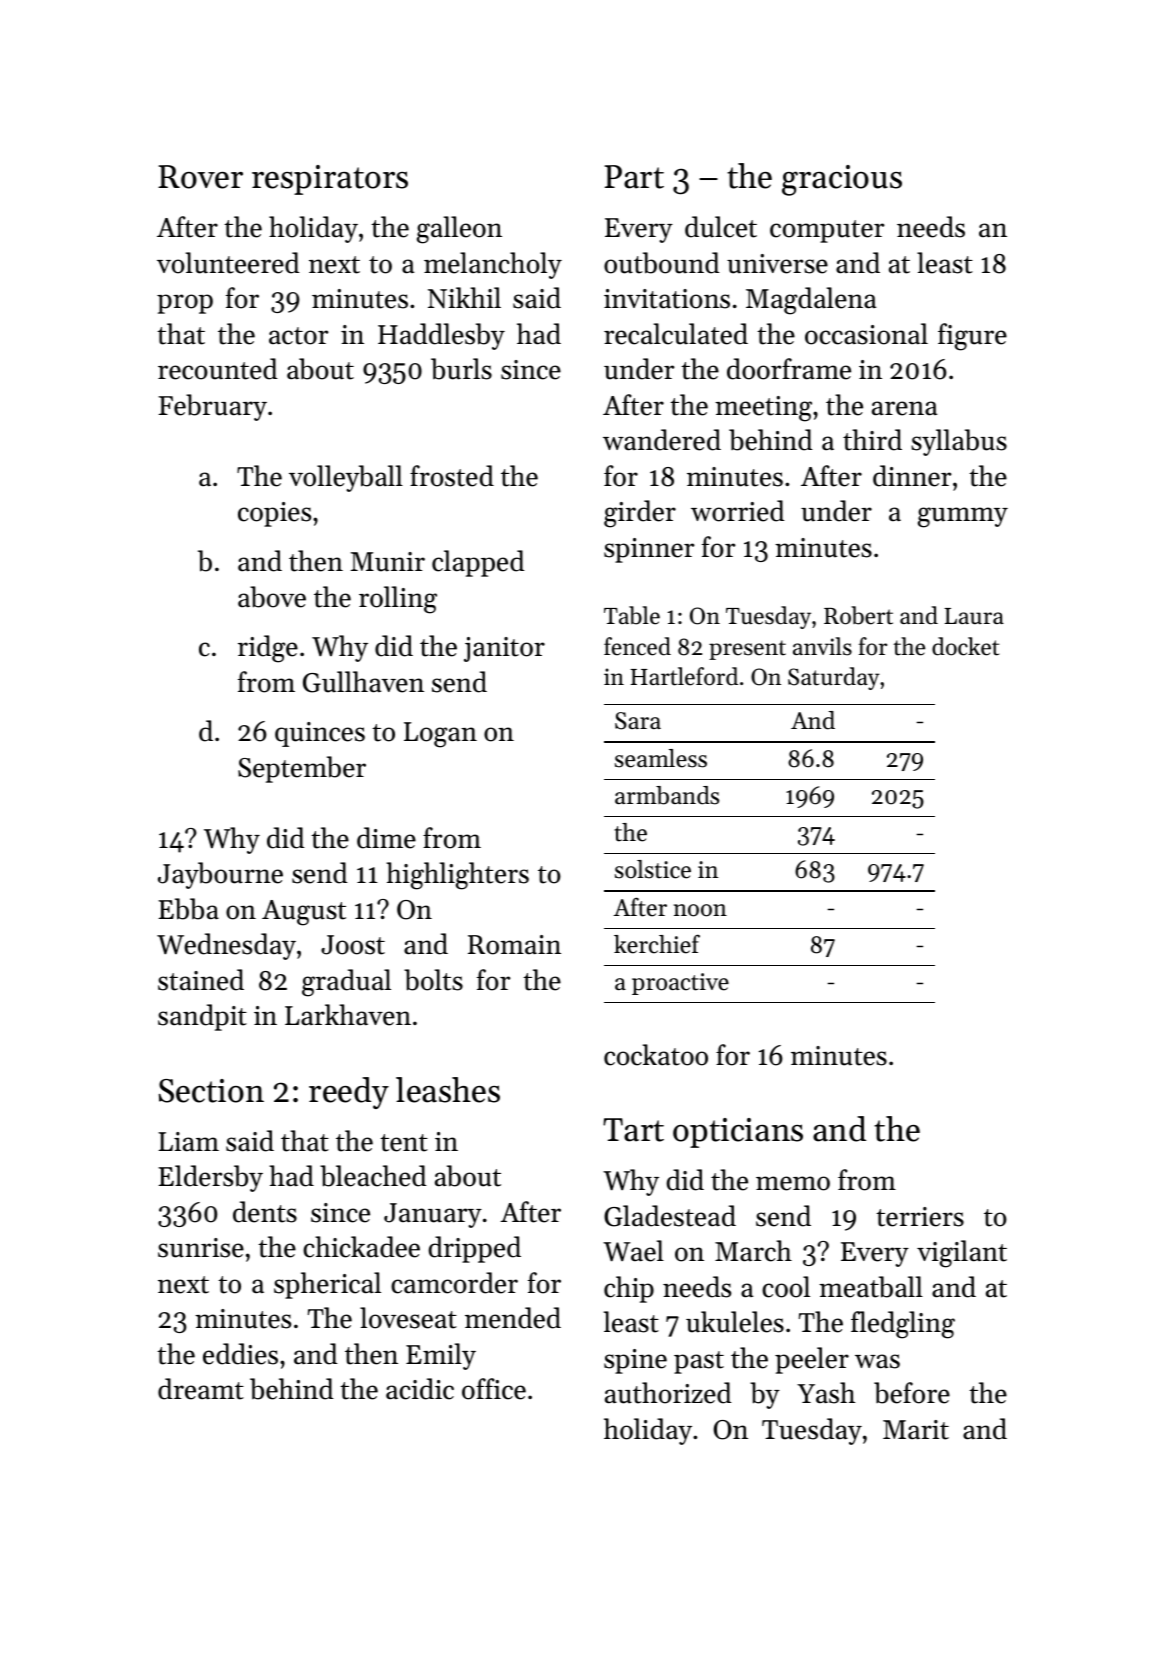  I want to click on burls, so click(461, 369).
